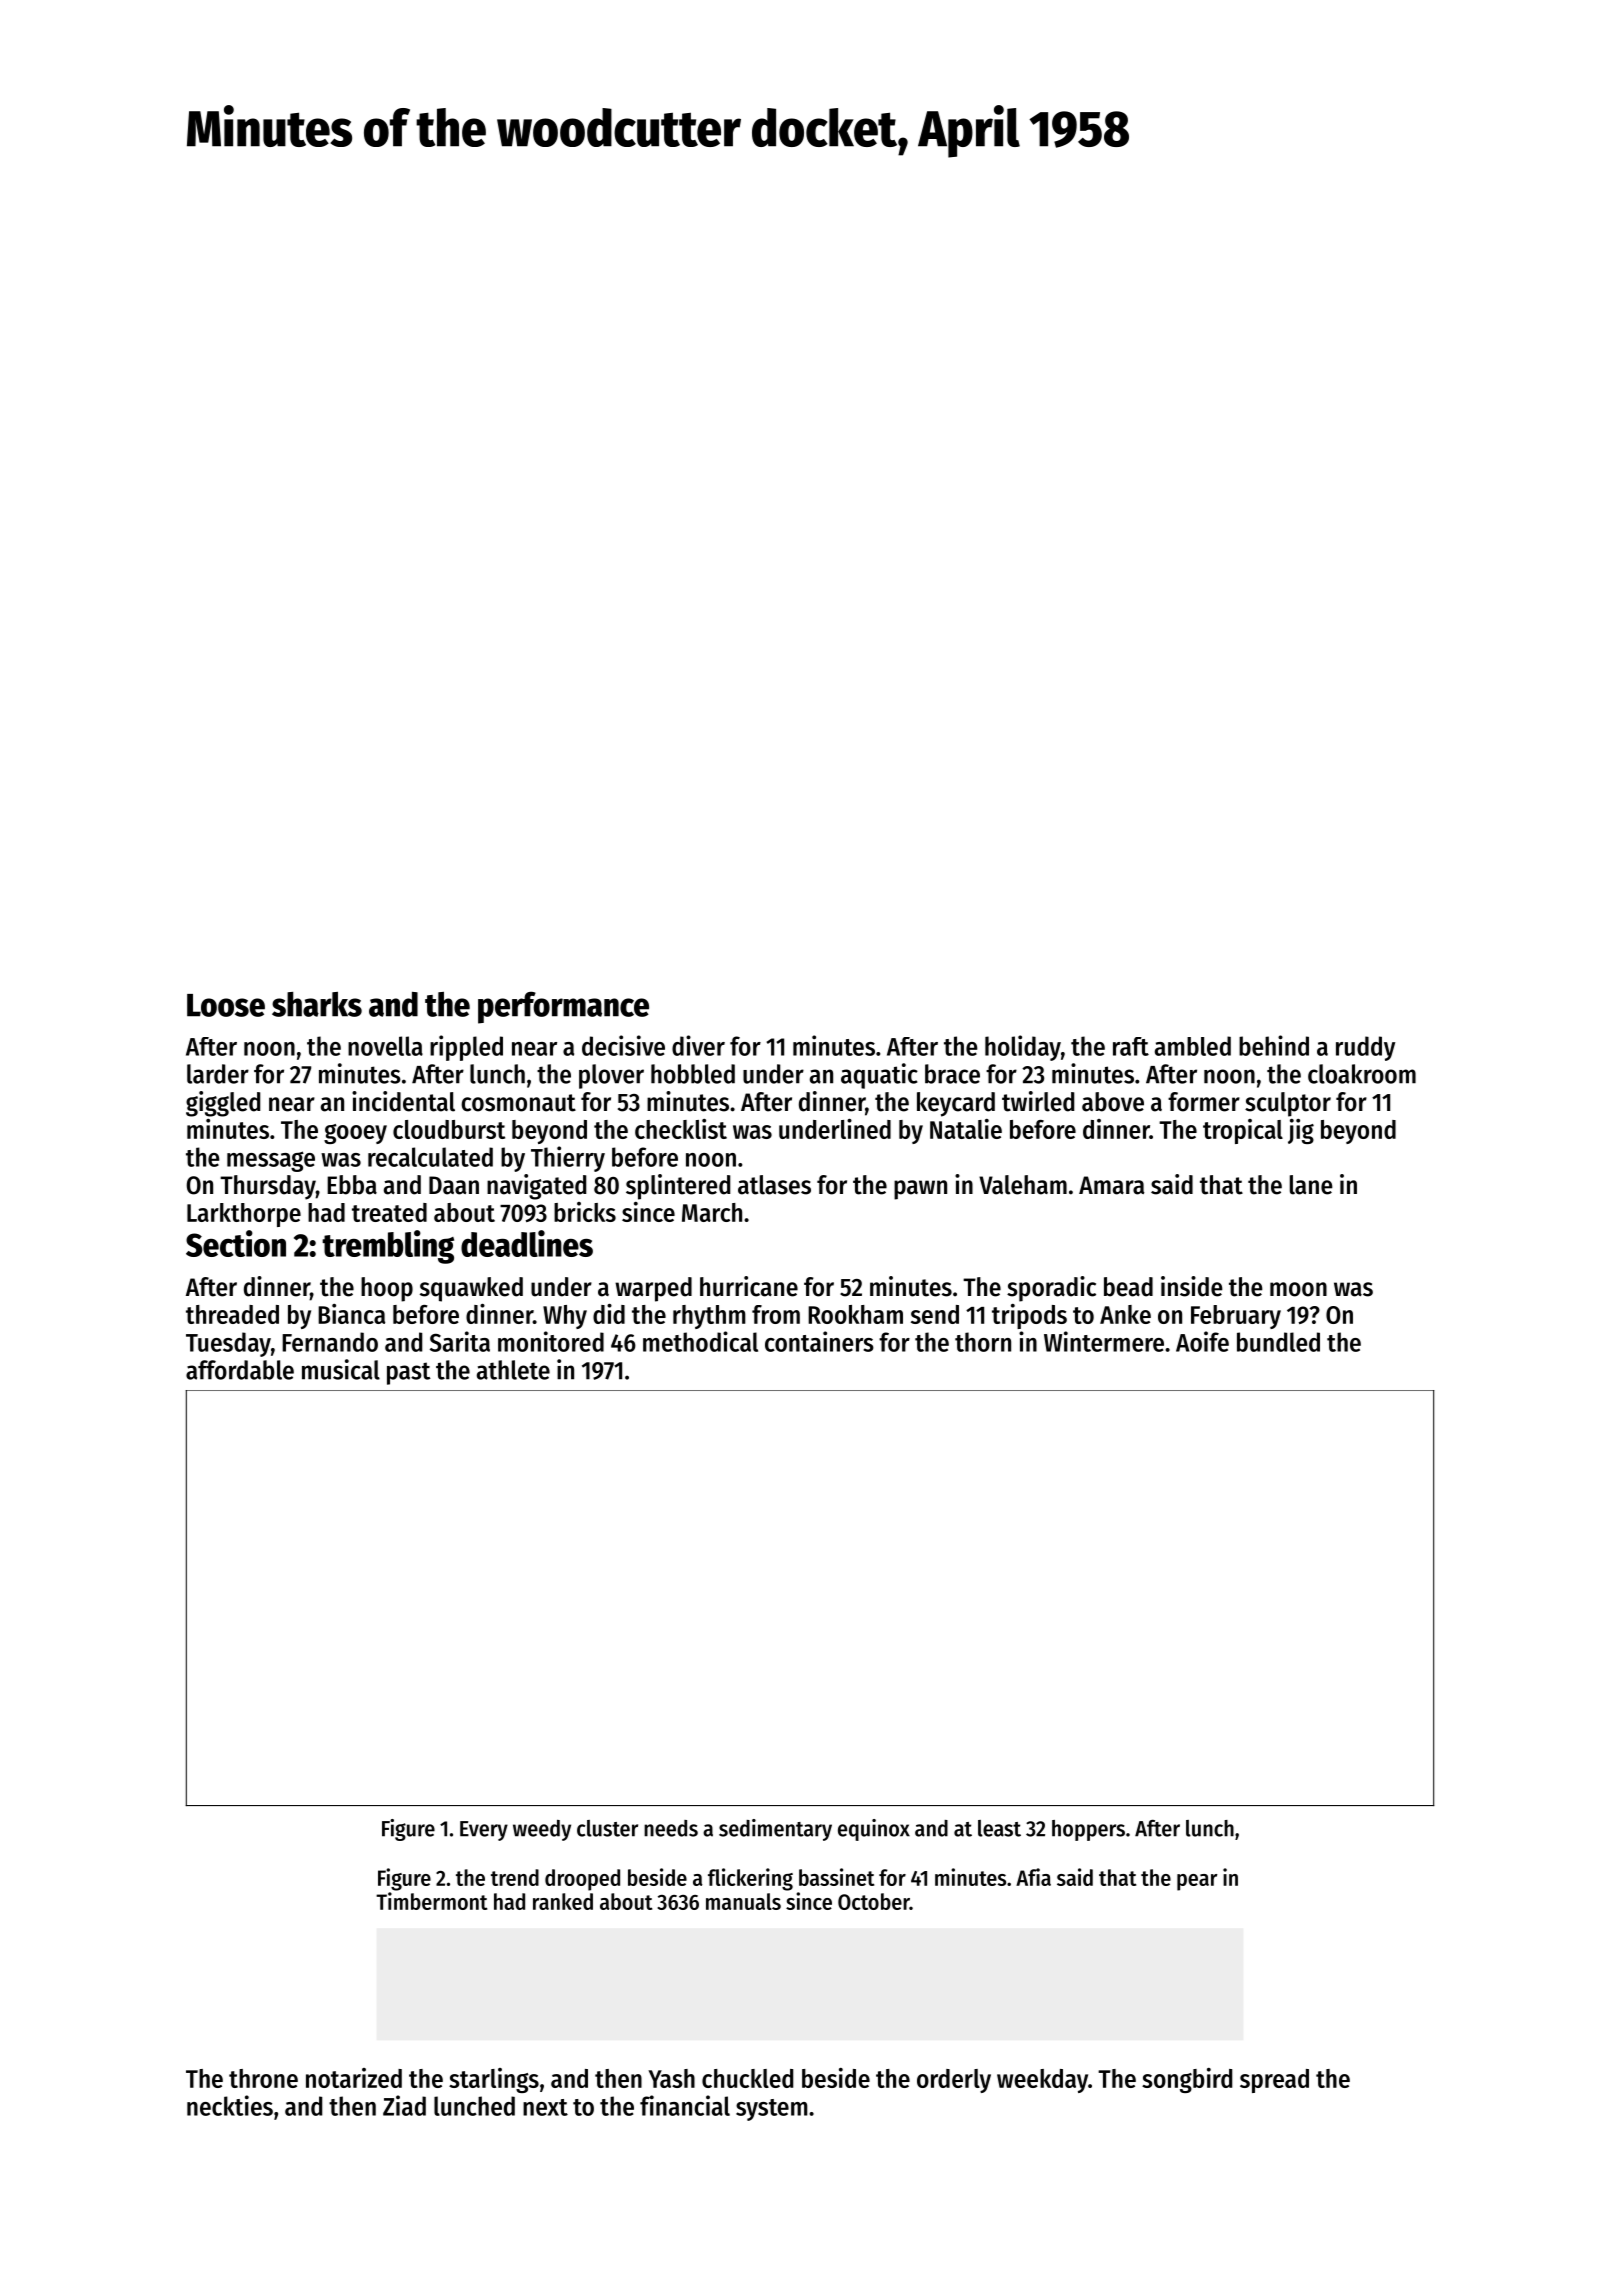  What do you see at coordinates (431, 1901) in the screenshot?
I see `Timbermont` at bounding box center [431, 1901].
